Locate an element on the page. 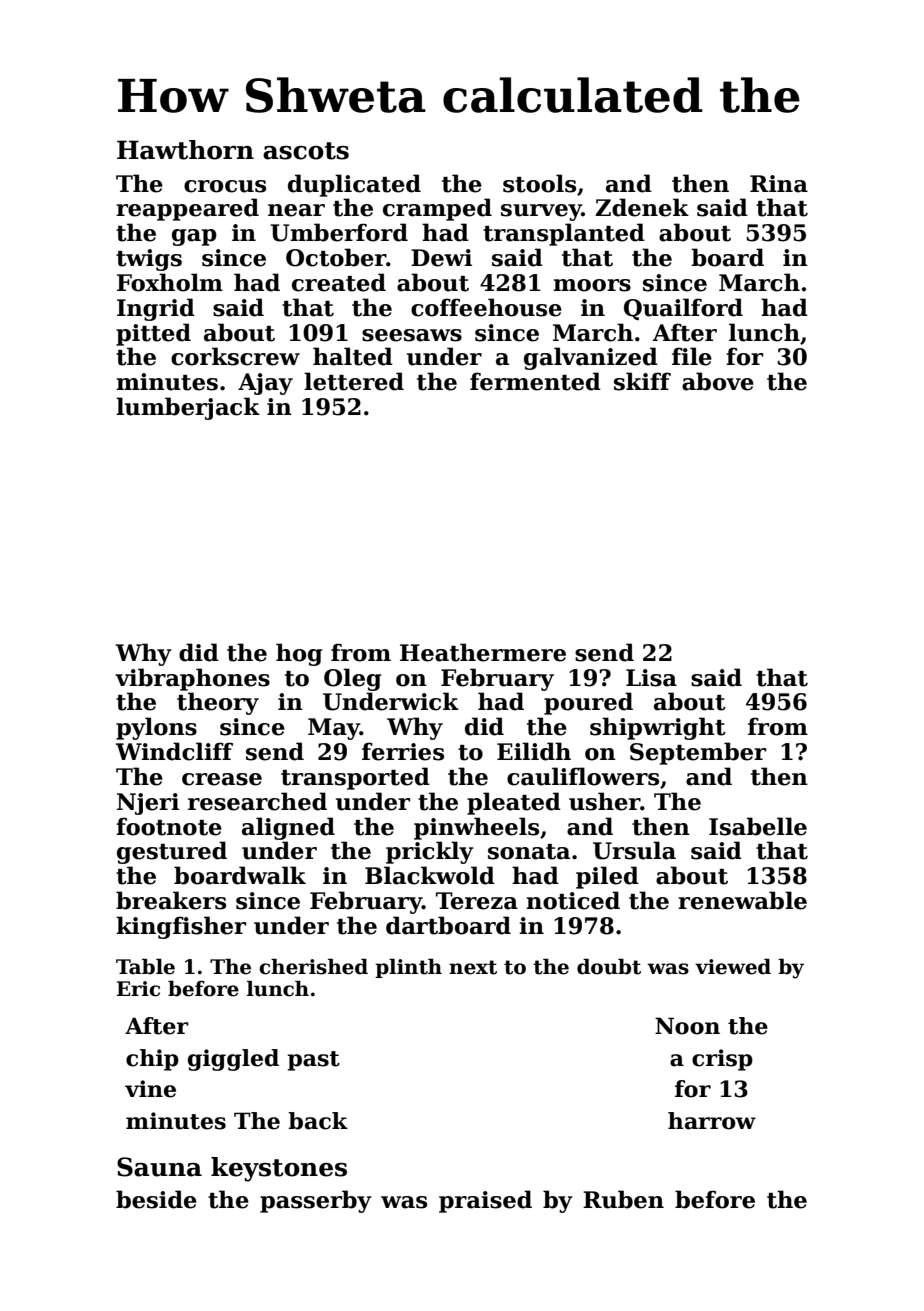 This page has height=1311, width=924. lettered is located at coordinates (354, 381).
